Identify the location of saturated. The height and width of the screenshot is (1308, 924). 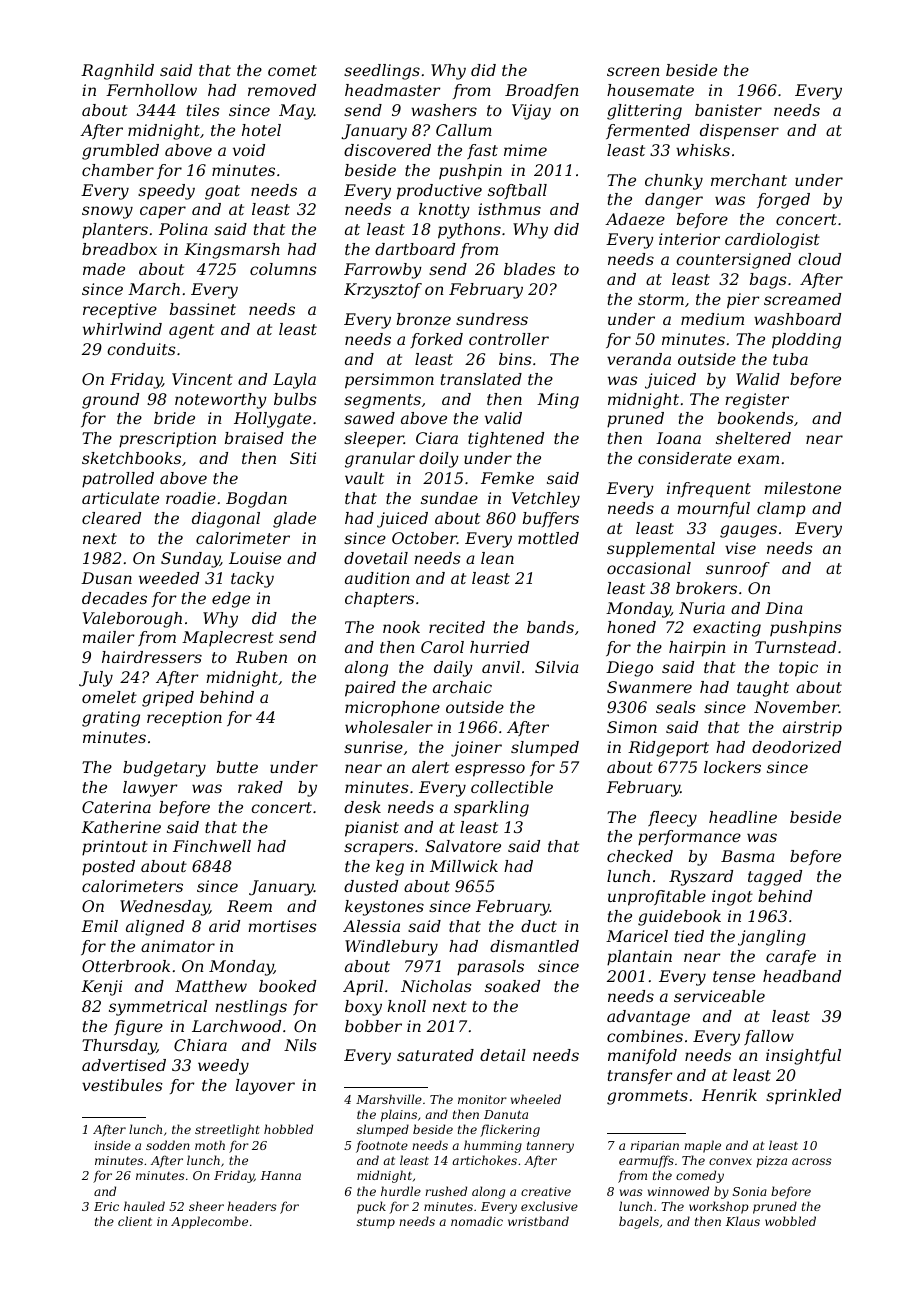
(435, 1055).
